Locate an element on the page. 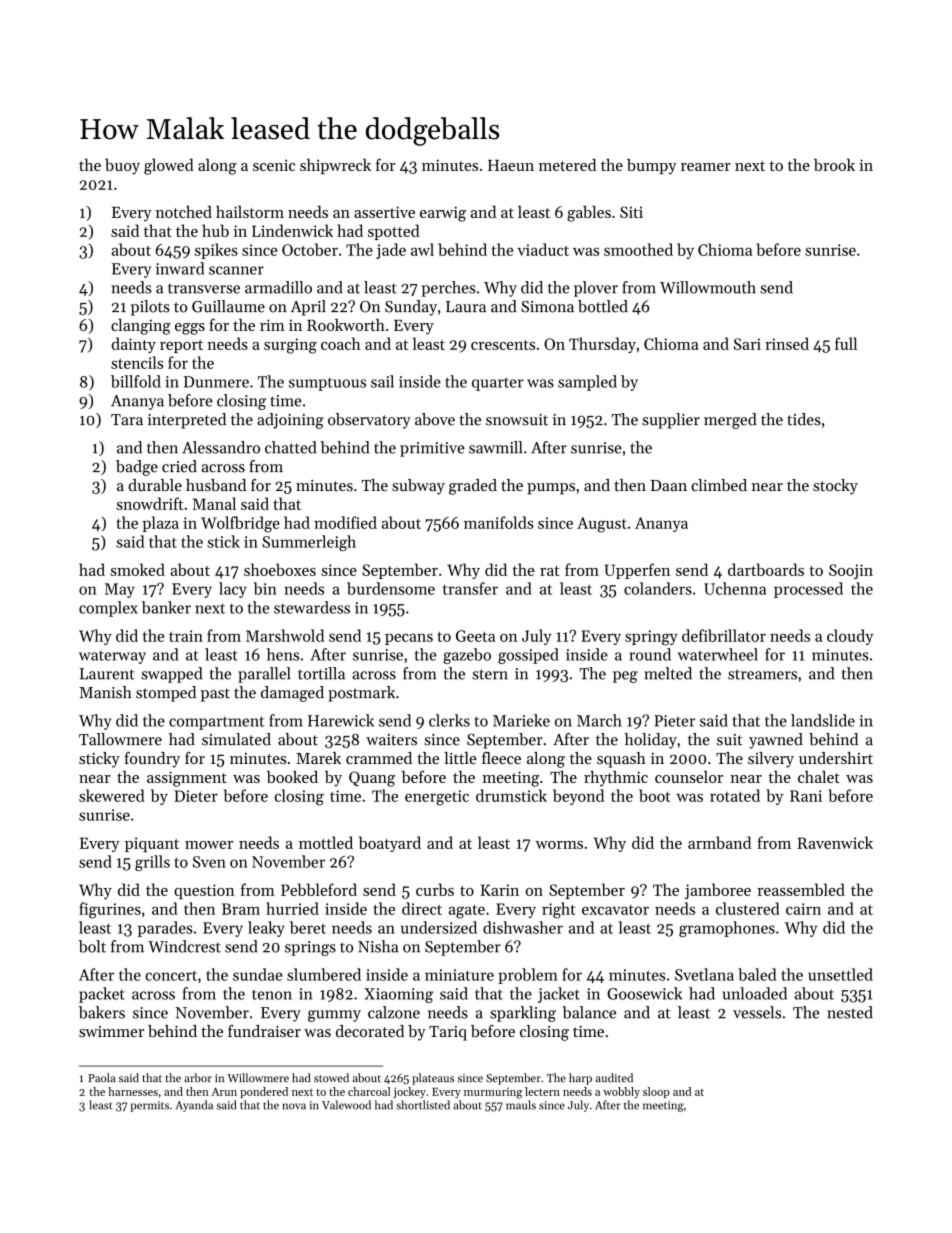  nova is located at coordinates (294, 1106).
